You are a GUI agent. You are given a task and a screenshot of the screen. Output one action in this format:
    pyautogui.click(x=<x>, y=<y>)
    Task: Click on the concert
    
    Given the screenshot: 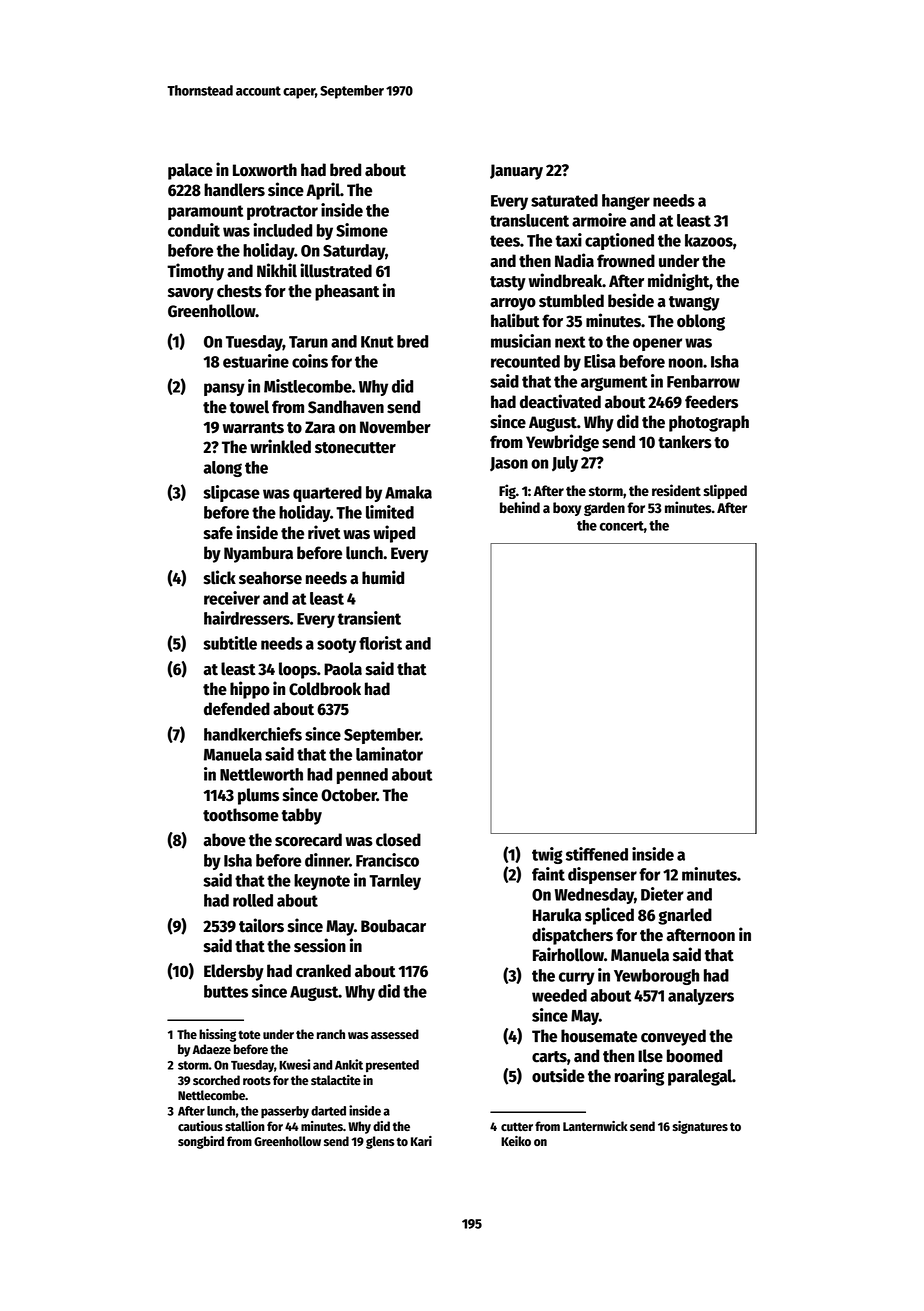 What is the action you would take?
    pyautogui.click(x=622, y=526)
